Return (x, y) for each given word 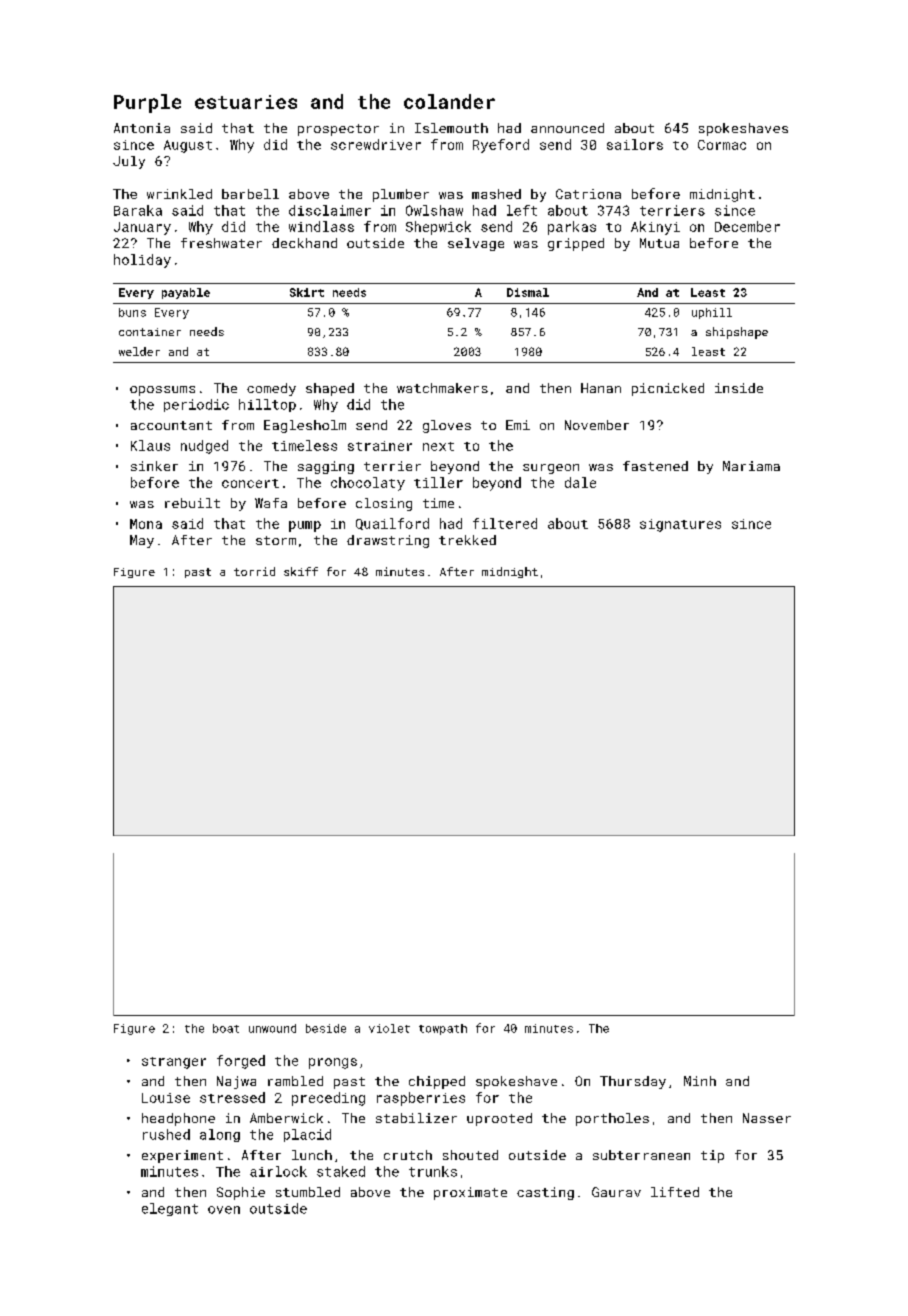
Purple (147, 103)
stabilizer (416, 1118)
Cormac (722, 145)
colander (449, 101)
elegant (170, 1209)
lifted (675, 1192)
